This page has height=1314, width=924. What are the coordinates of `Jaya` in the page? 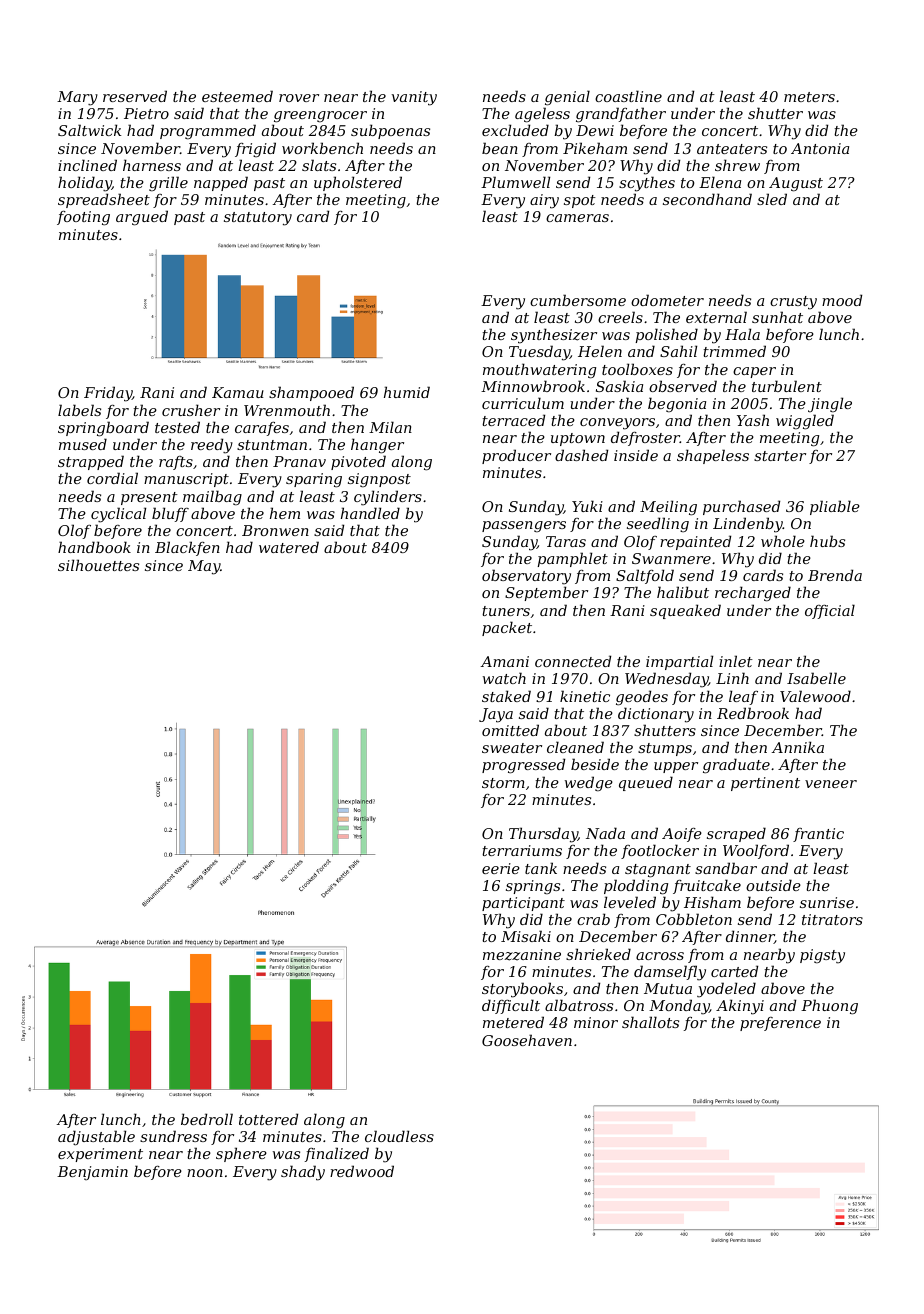 It's located at (496, 715).
